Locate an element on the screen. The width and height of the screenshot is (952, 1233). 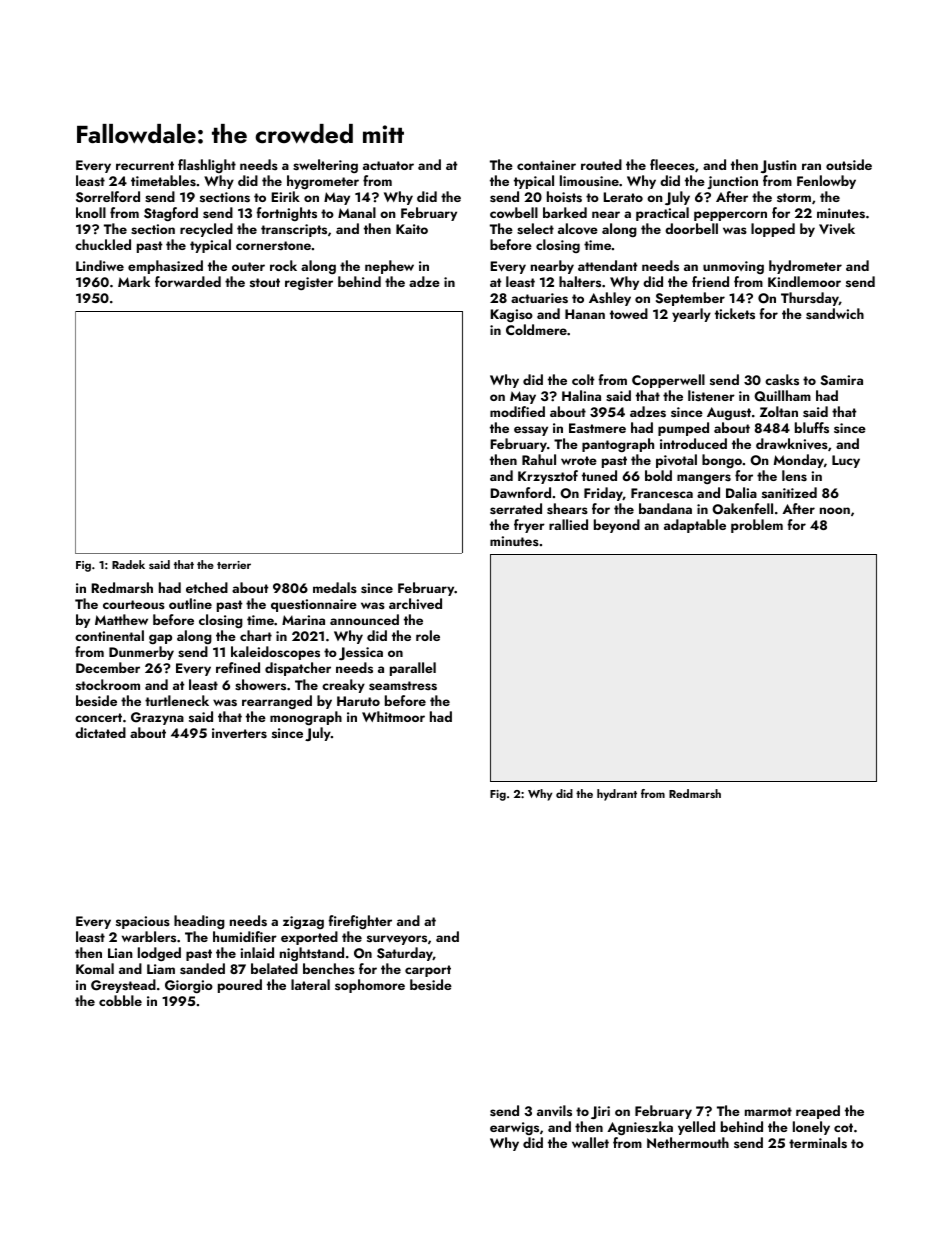
Whitmoor is located at coordinates (393, 716).
